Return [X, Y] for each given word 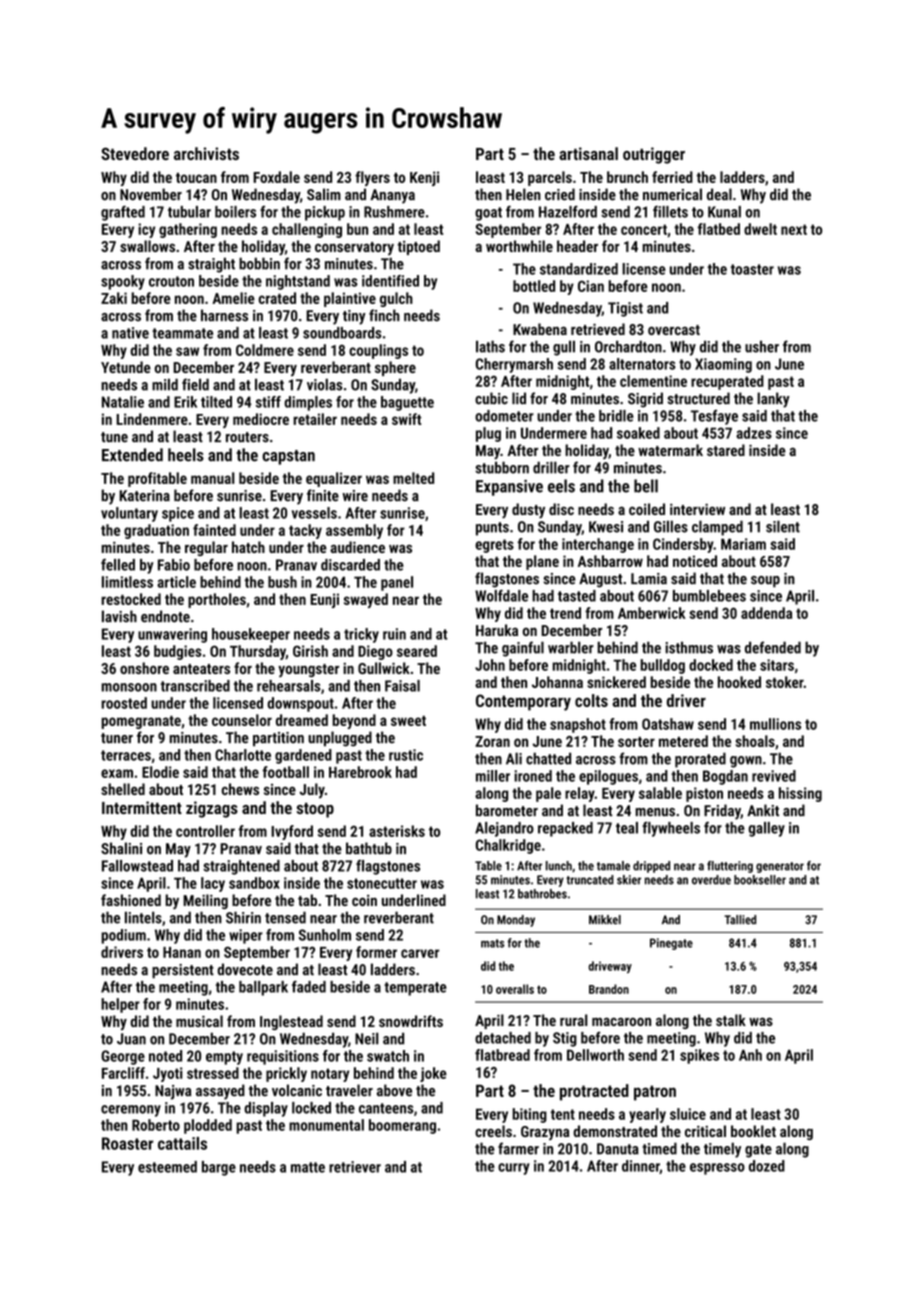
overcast [674, 330]
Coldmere [265, 350]
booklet [753, 1131]
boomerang [402, 1126]
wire [355, 496]
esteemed [167, 1167]
